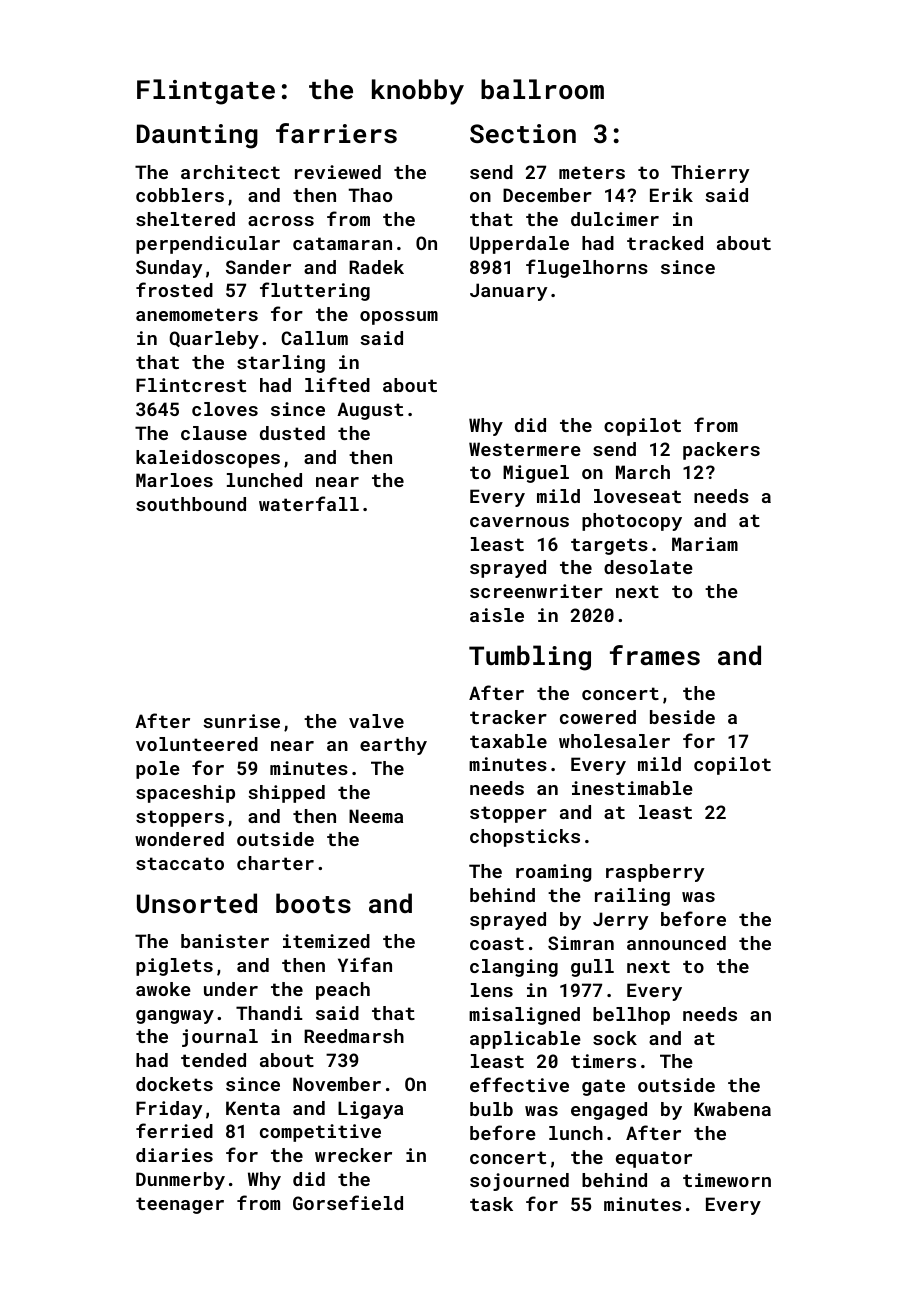 The image size is (908, 1316). I want to click on across, so click(281, 221).
